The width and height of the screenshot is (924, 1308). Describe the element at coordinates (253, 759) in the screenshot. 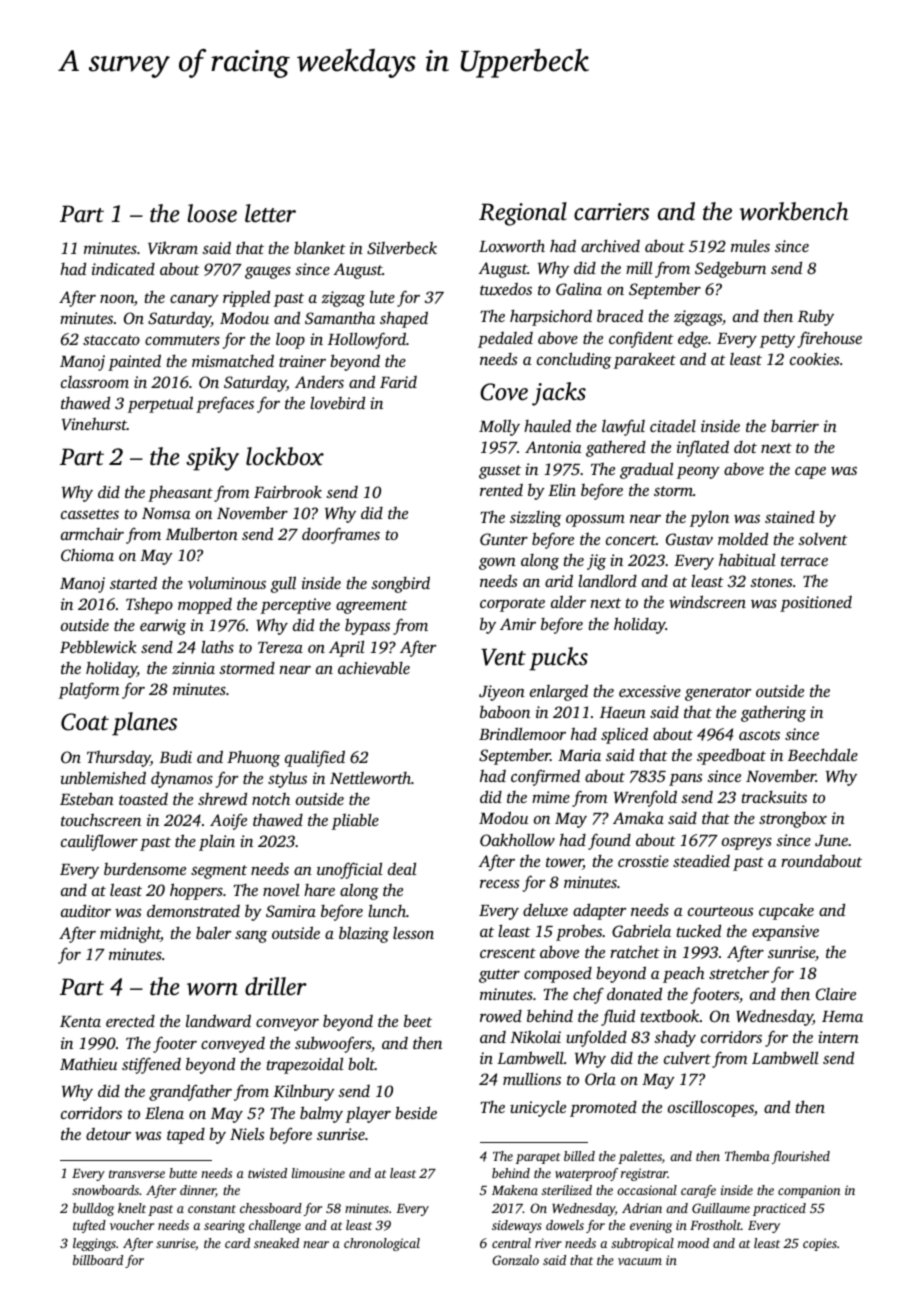

I see `Phuong` at that location.
